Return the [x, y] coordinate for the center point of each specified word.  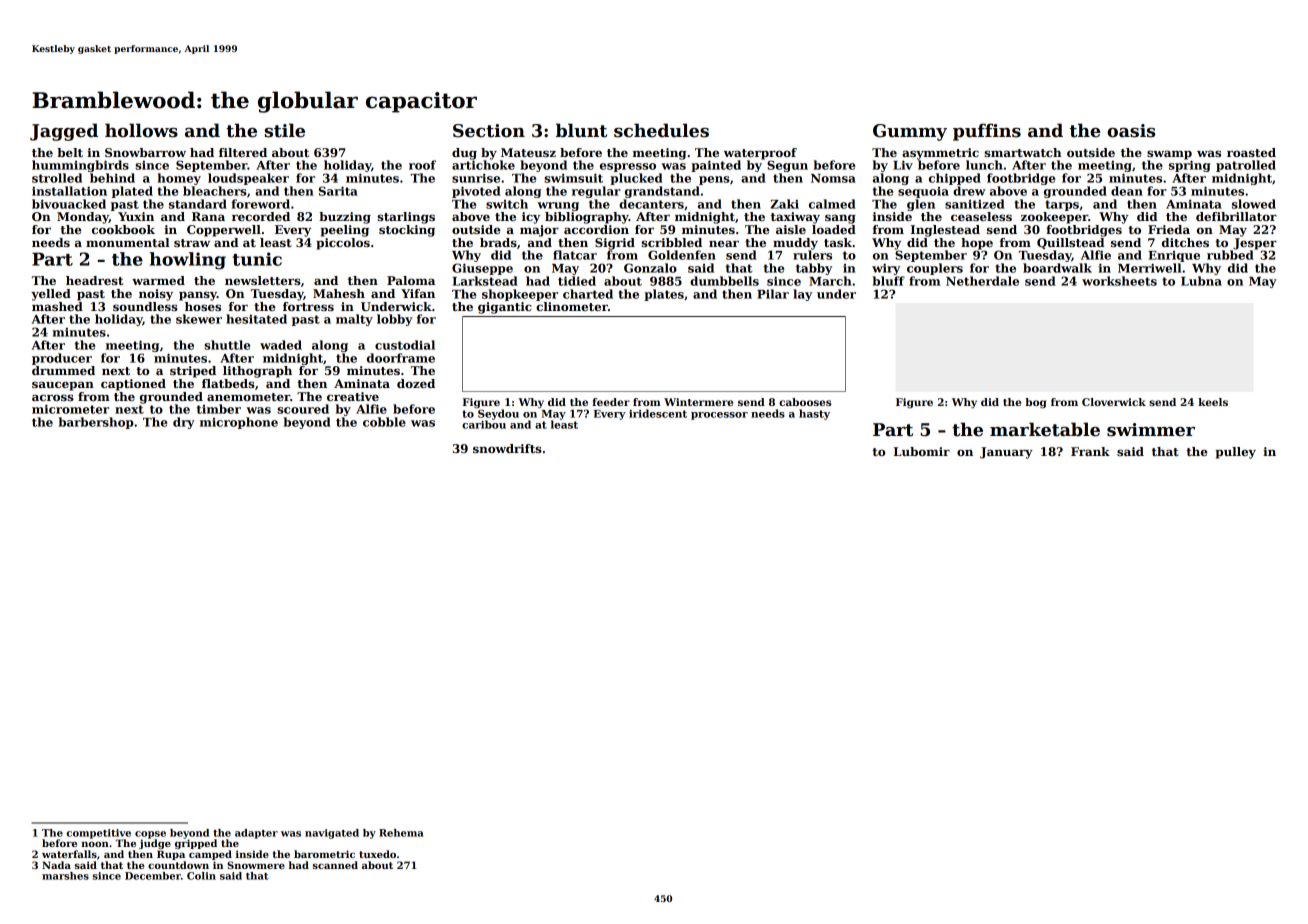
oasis [1131, 131]
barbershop [96, 423]
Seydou [498, 414]
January [1006, 453]
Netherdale [982, 281]
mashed [57, 306]
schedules [661, 130]
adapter [256, 834]
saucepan [63, 386]
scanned [335, 865]
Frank [1090, 451]
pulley [1235, 453]
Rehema [401, 833]
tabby [814, 269]
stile [284, 130]
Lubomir [922, 451]
